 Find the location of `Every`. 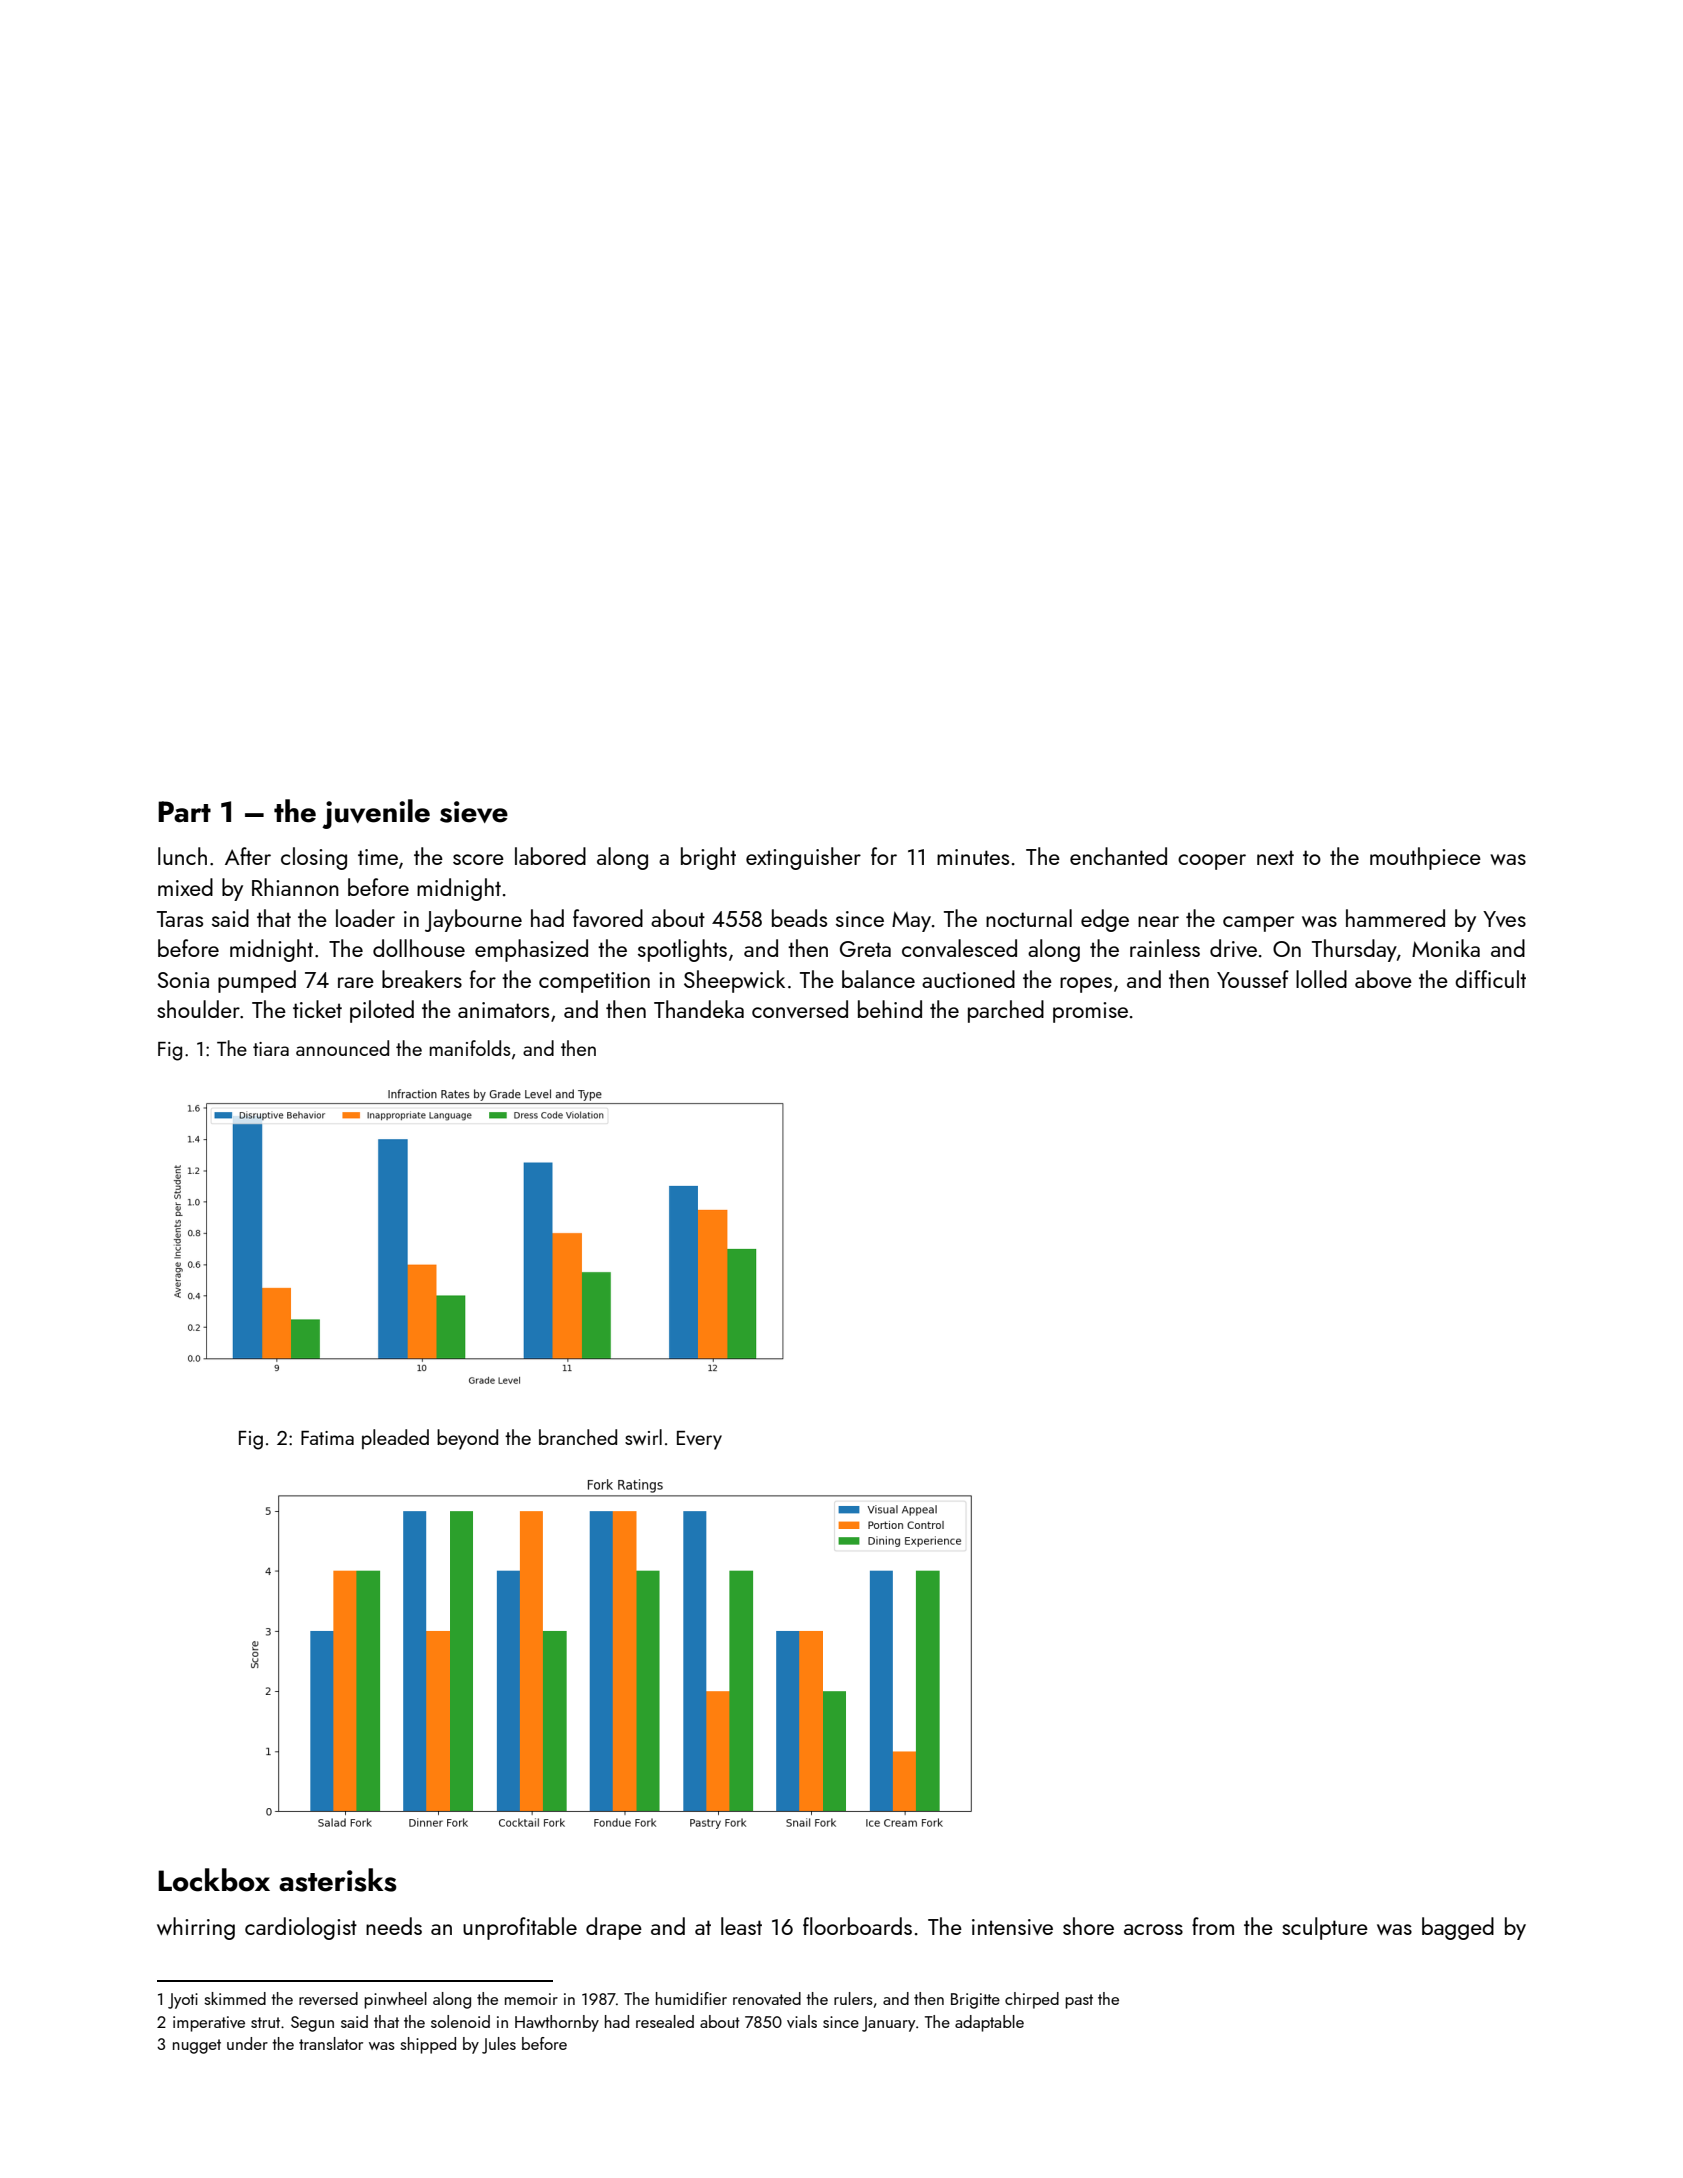

Every is located at coordinates (699, 1440).
